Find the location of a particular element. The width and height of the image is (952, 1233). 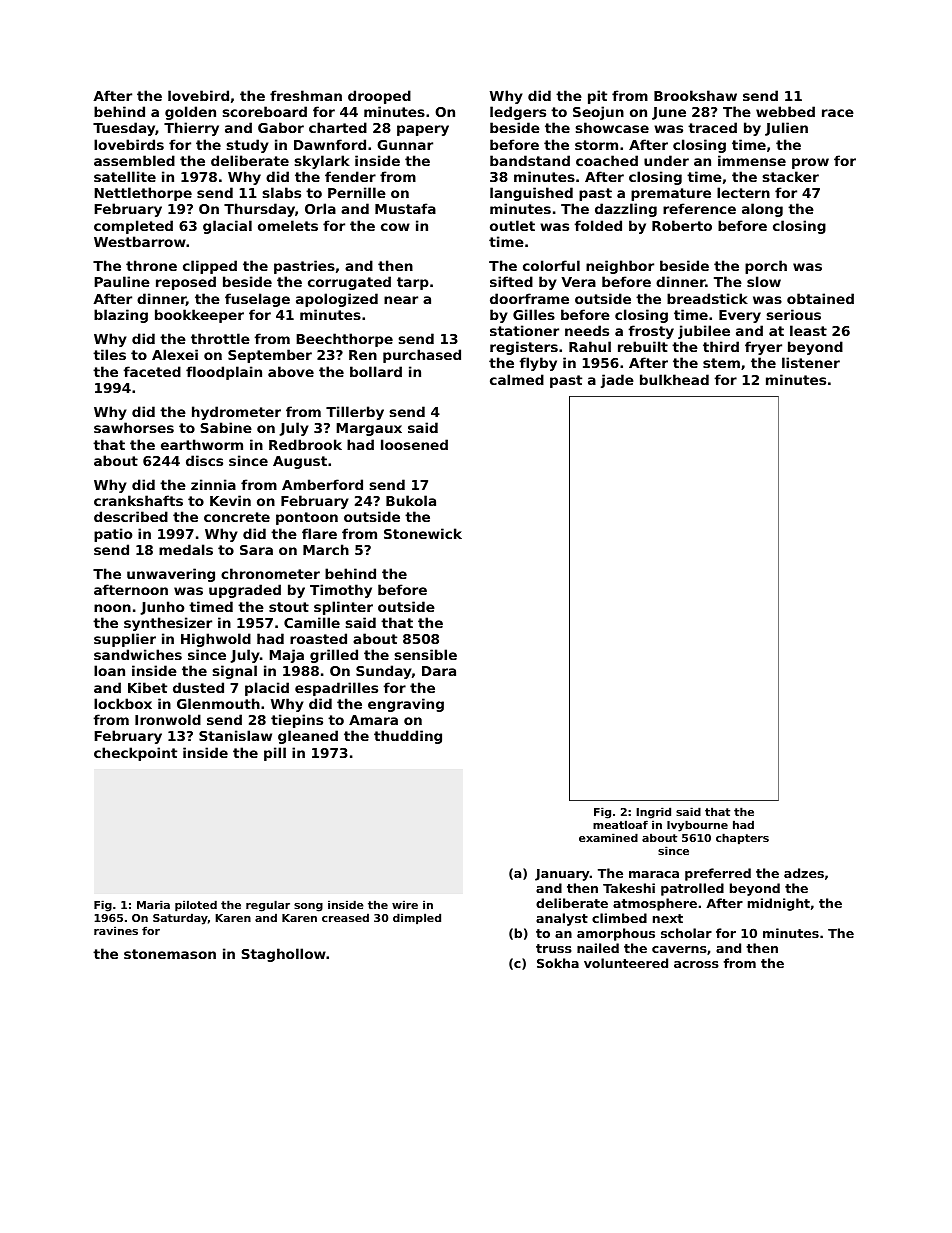

golden is located at coordinates (190, 113).
